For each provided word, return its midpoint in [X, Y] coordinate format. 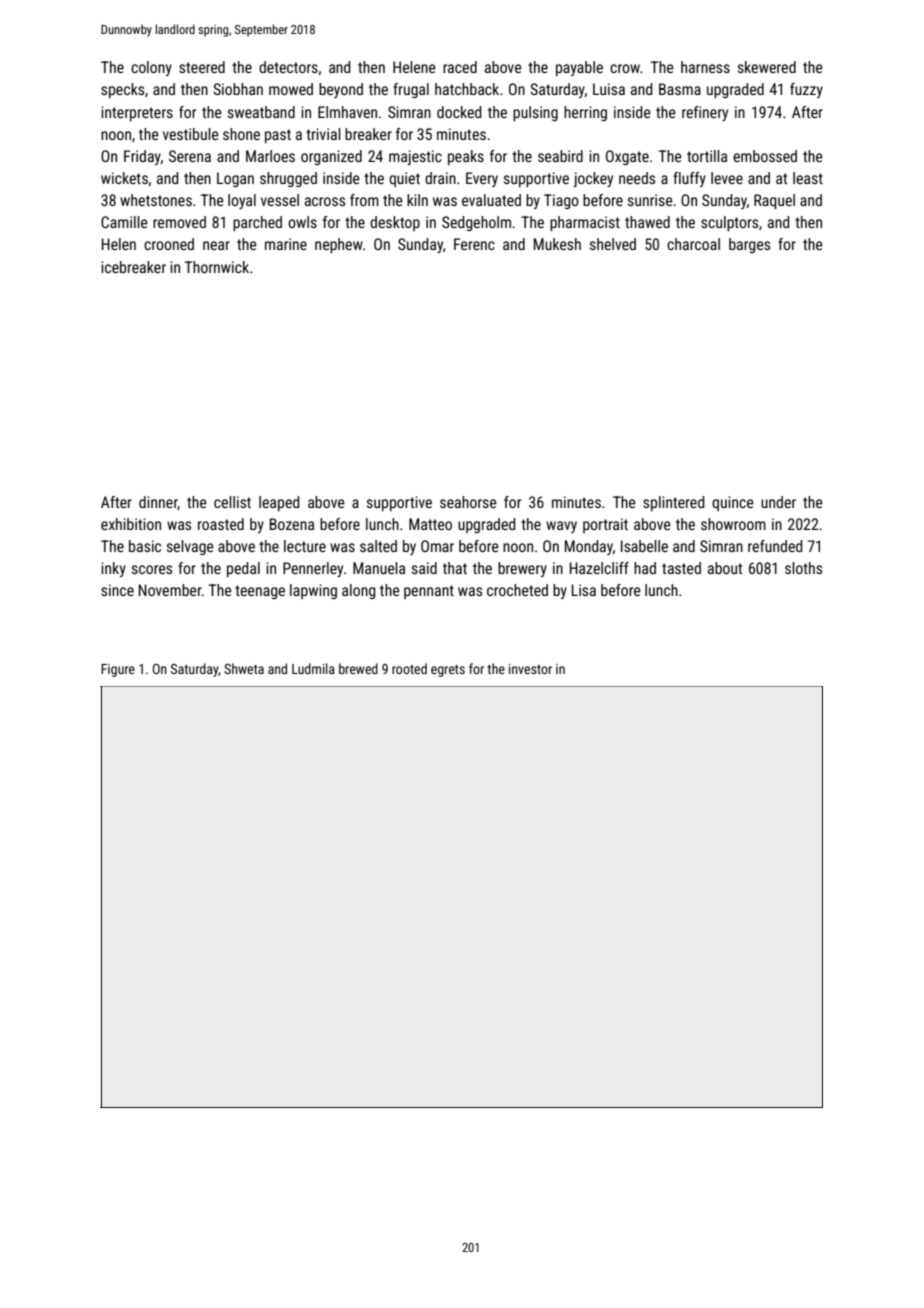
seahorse [468, 502]
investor [530, 669]
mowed [291, 89]
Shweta [244, 668]
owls [302, 222]
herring [585, 113]
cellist [232, 502]
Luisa [609, 89]
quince [733, 503]
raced [460, 67]
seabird [560, 156]
